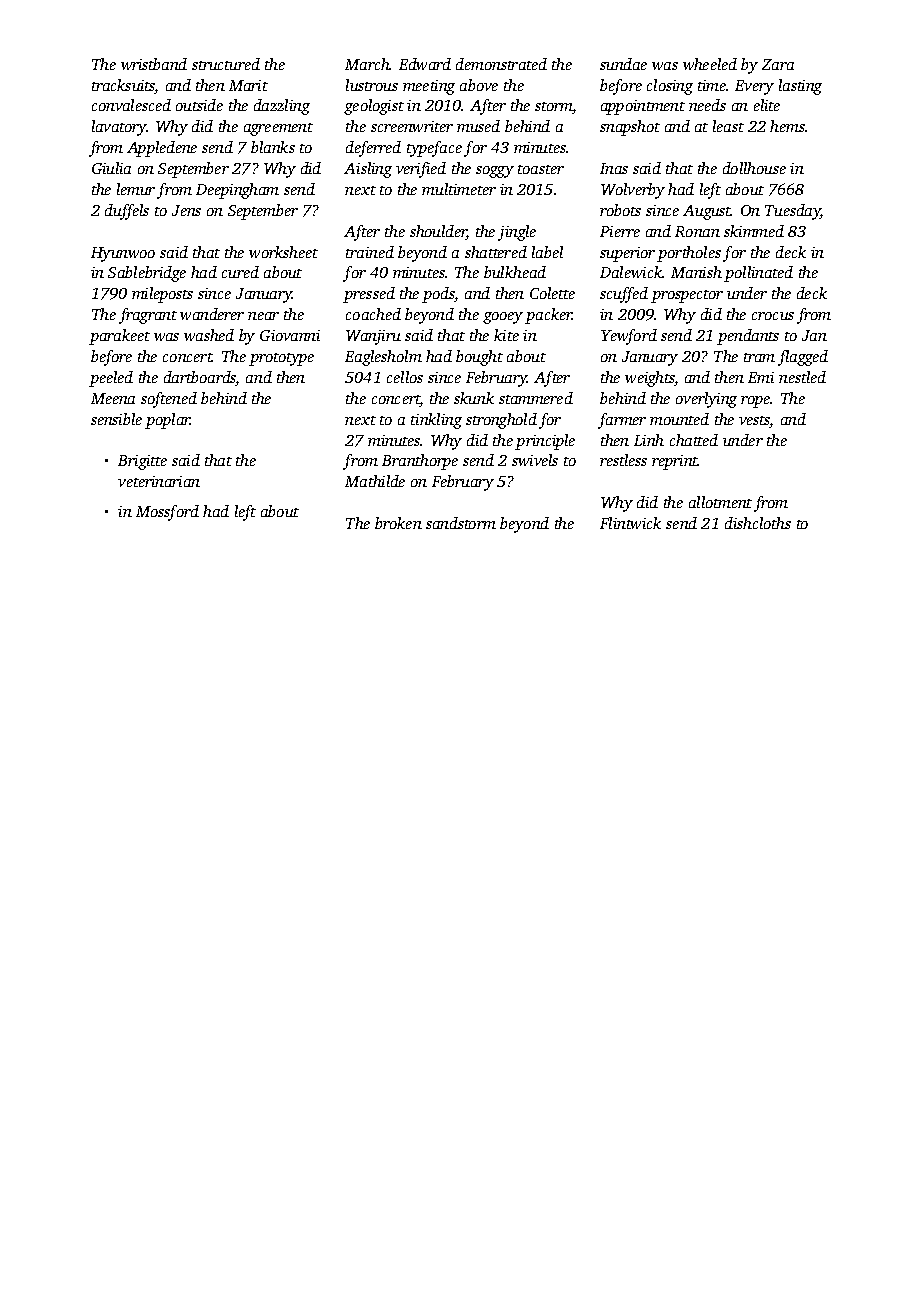 This page has width=924, height=1308. I want to click on Deepingham, so click(237, 191).
